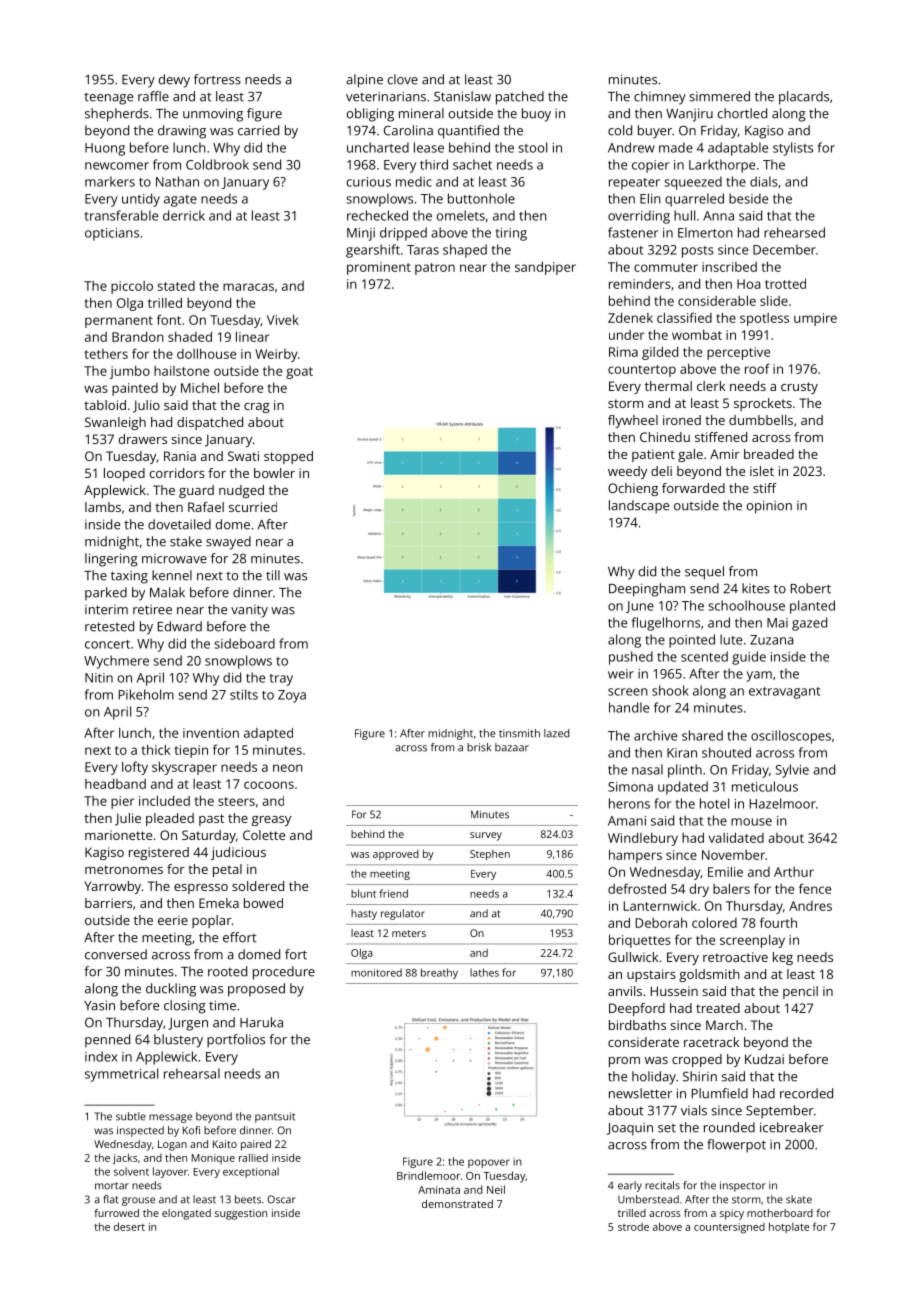  I want to click on clove, so click(403, 79).
